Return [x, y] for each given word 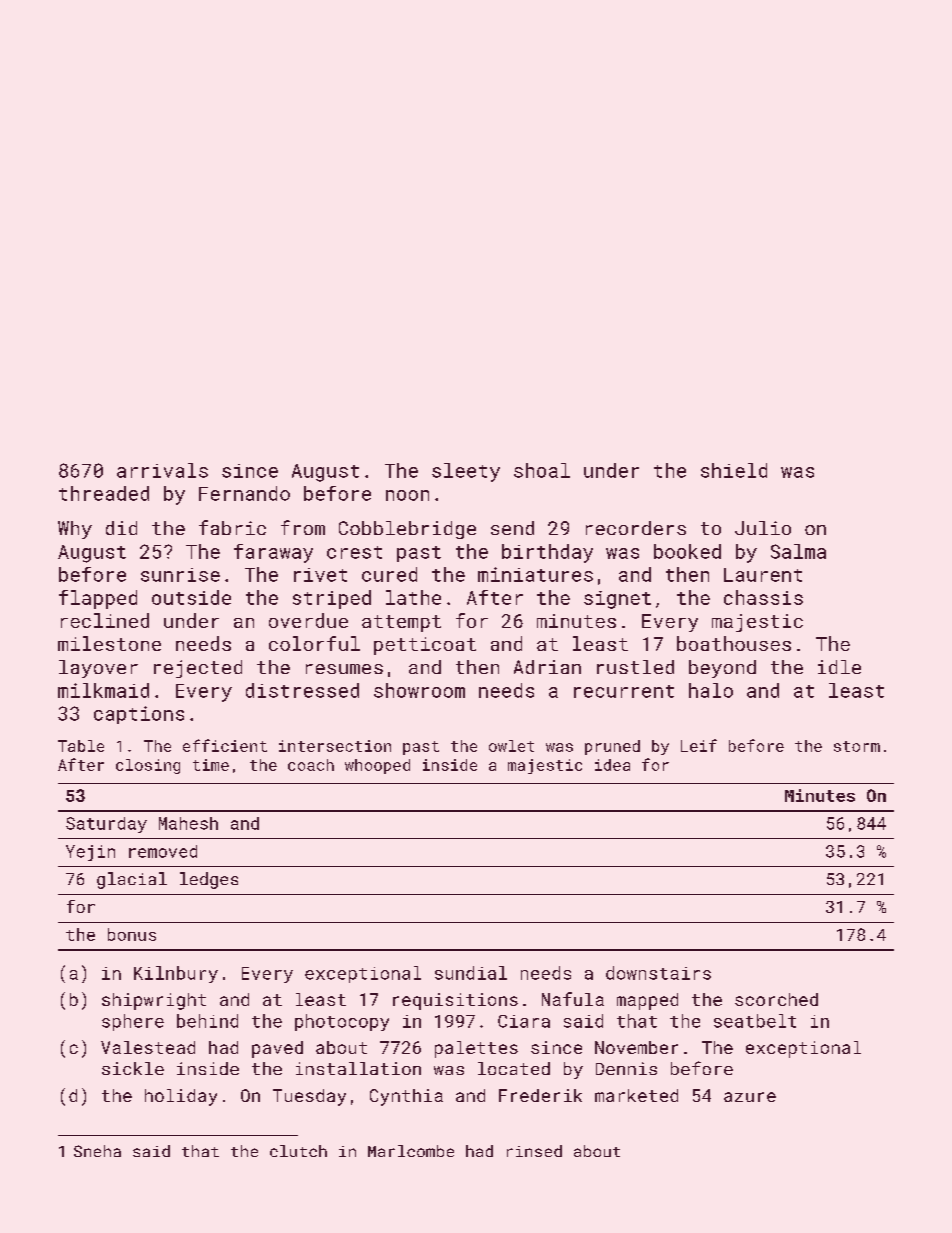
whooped [377, 766]
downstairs [658, 973]
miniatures [535, 574]
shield [734, 470]
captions [139, 715]
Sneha [97, 1151]
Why [75, 530]
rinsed [534, 1151]
